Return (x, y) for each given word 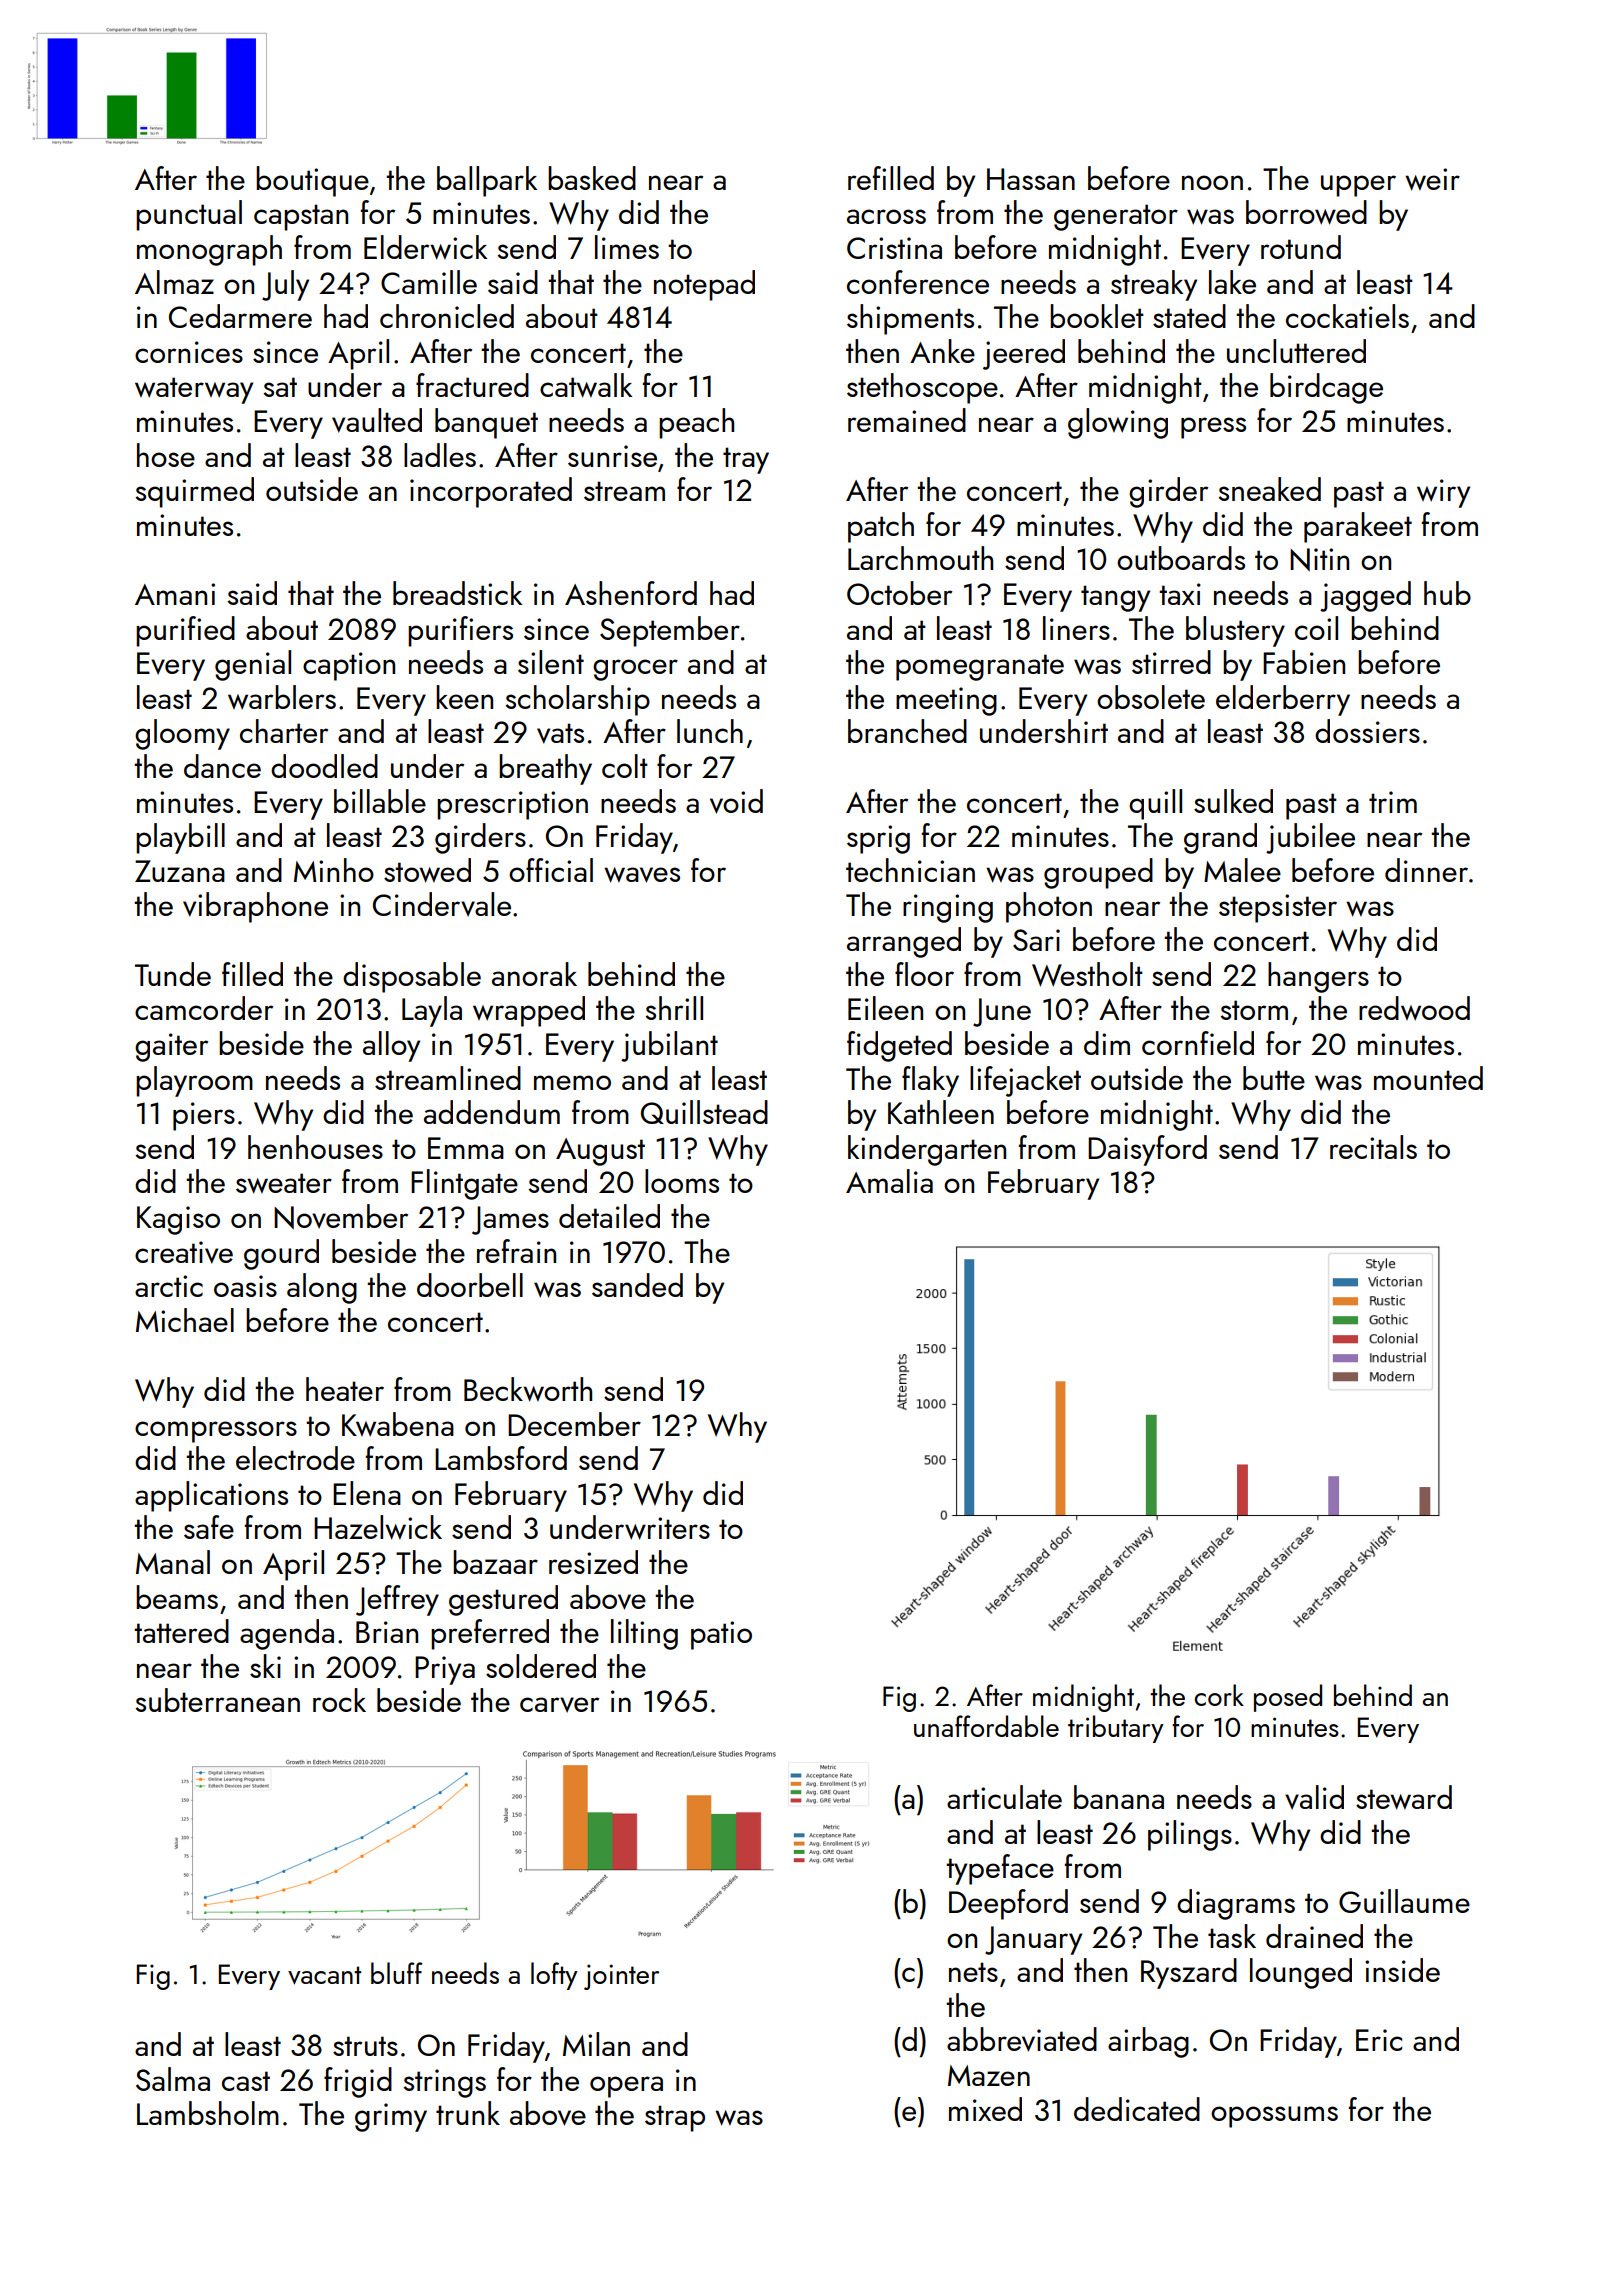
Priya (445, 1670)
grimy (391, 2117)
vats (560, 733)
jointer (621, 1977)
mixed (985, 2109)
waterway (194, 390)
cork (1219, 1695)
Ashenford (631, 593)
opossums (1274, 2117)
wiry (1443, 493)
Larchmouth (920, 558)
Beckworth (528, 1389)
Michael (185, 1320)
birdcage (1326, 388)
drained (1314, 1936)
